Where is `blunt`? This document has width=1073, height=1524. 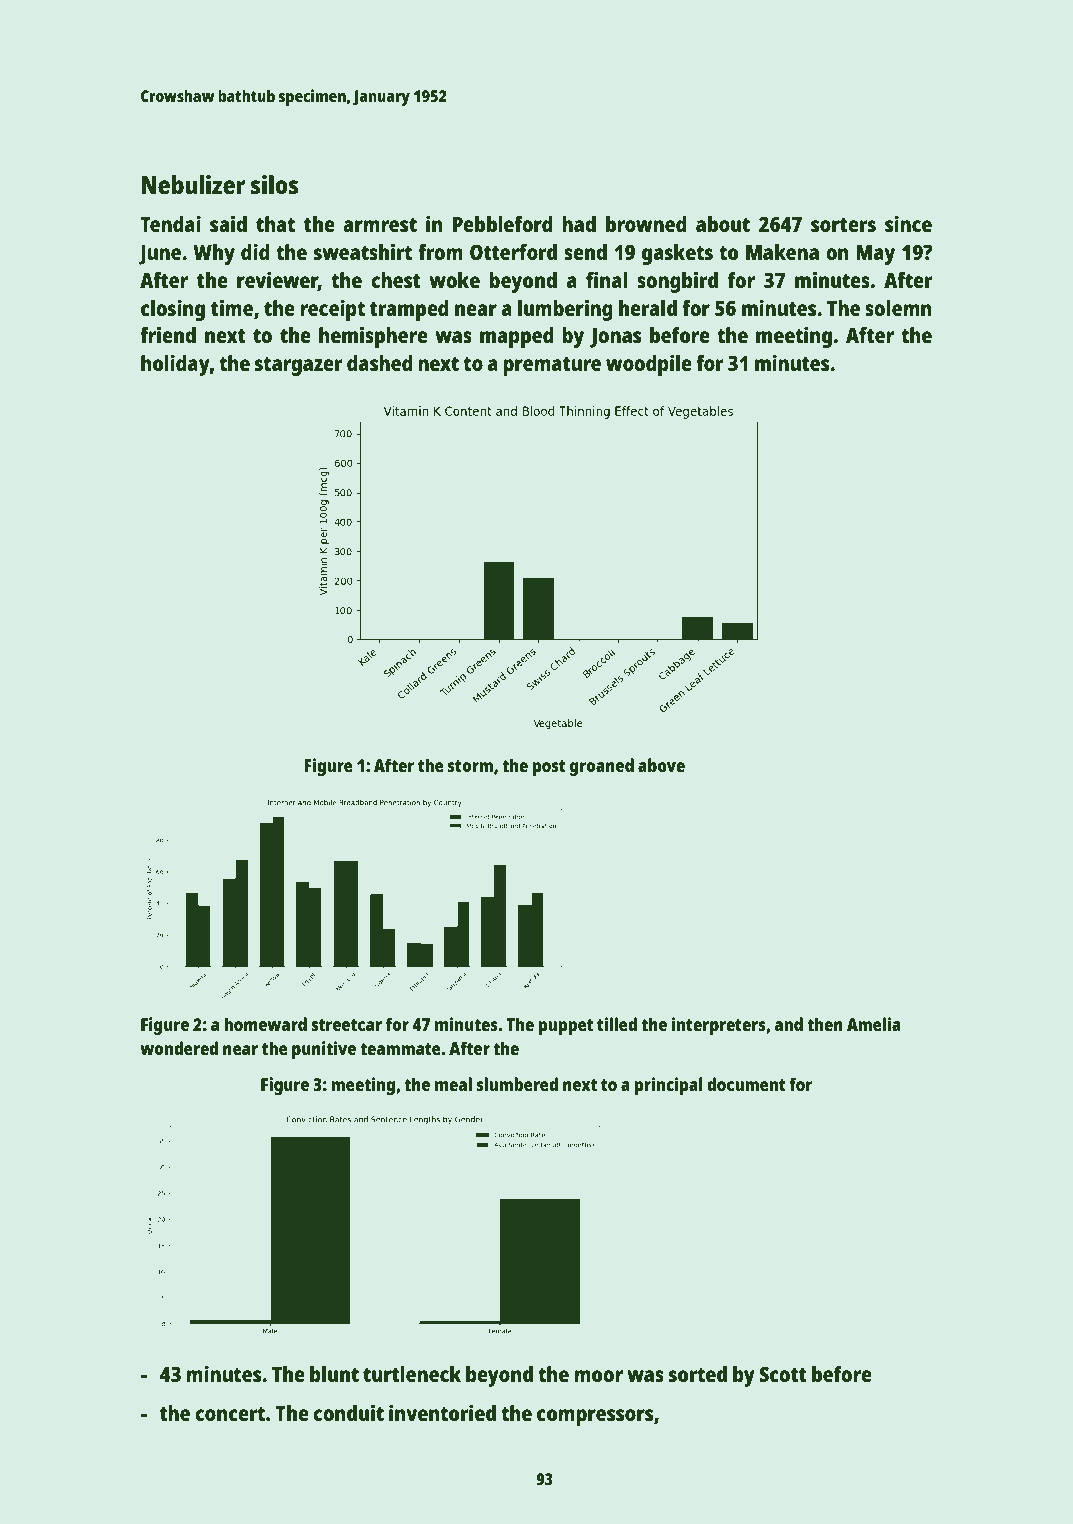
blunt is located at coordinates (334, 1374).
